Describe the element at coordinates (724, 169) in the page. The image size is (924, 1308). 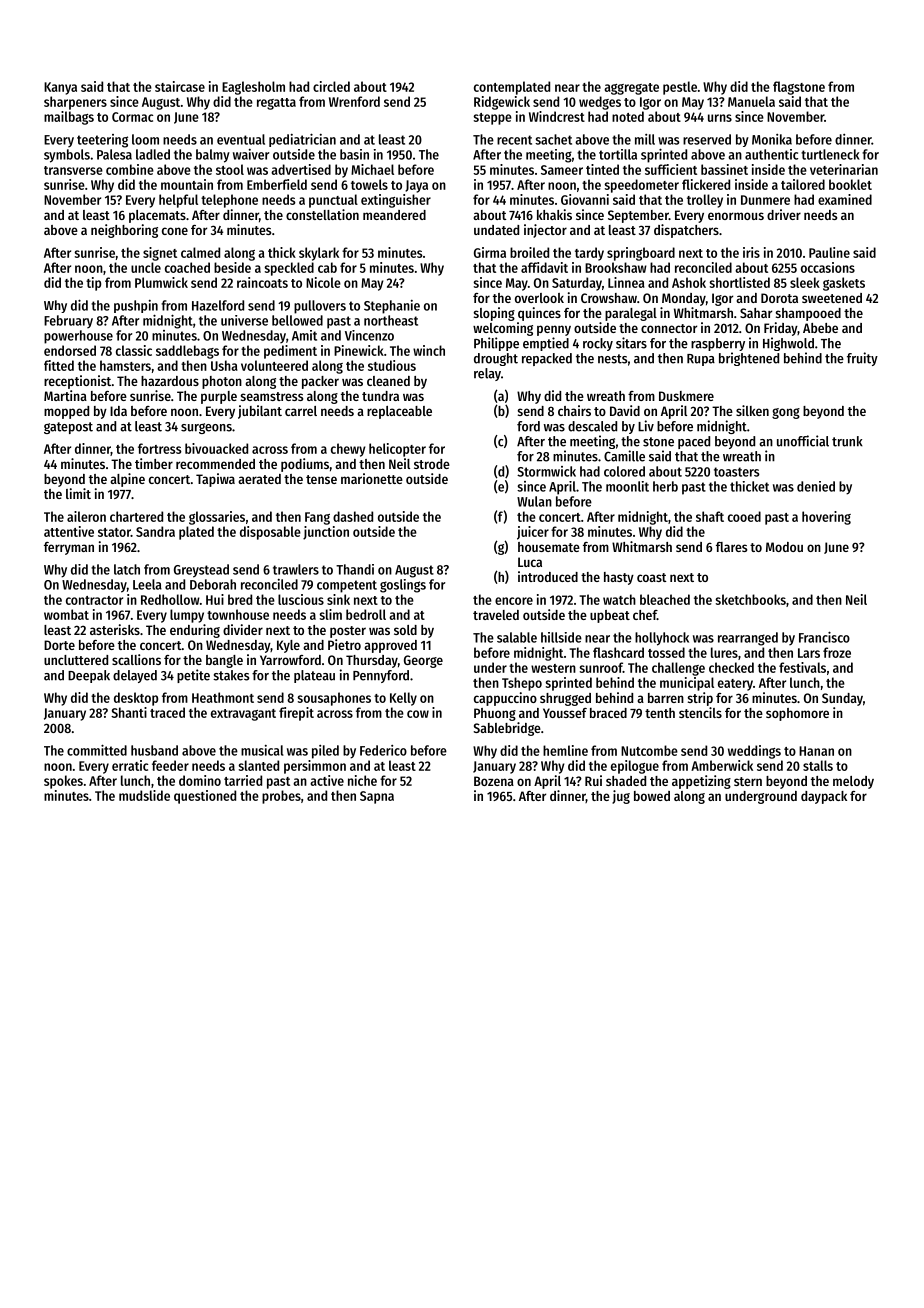
I see `bassinet` at that location.
